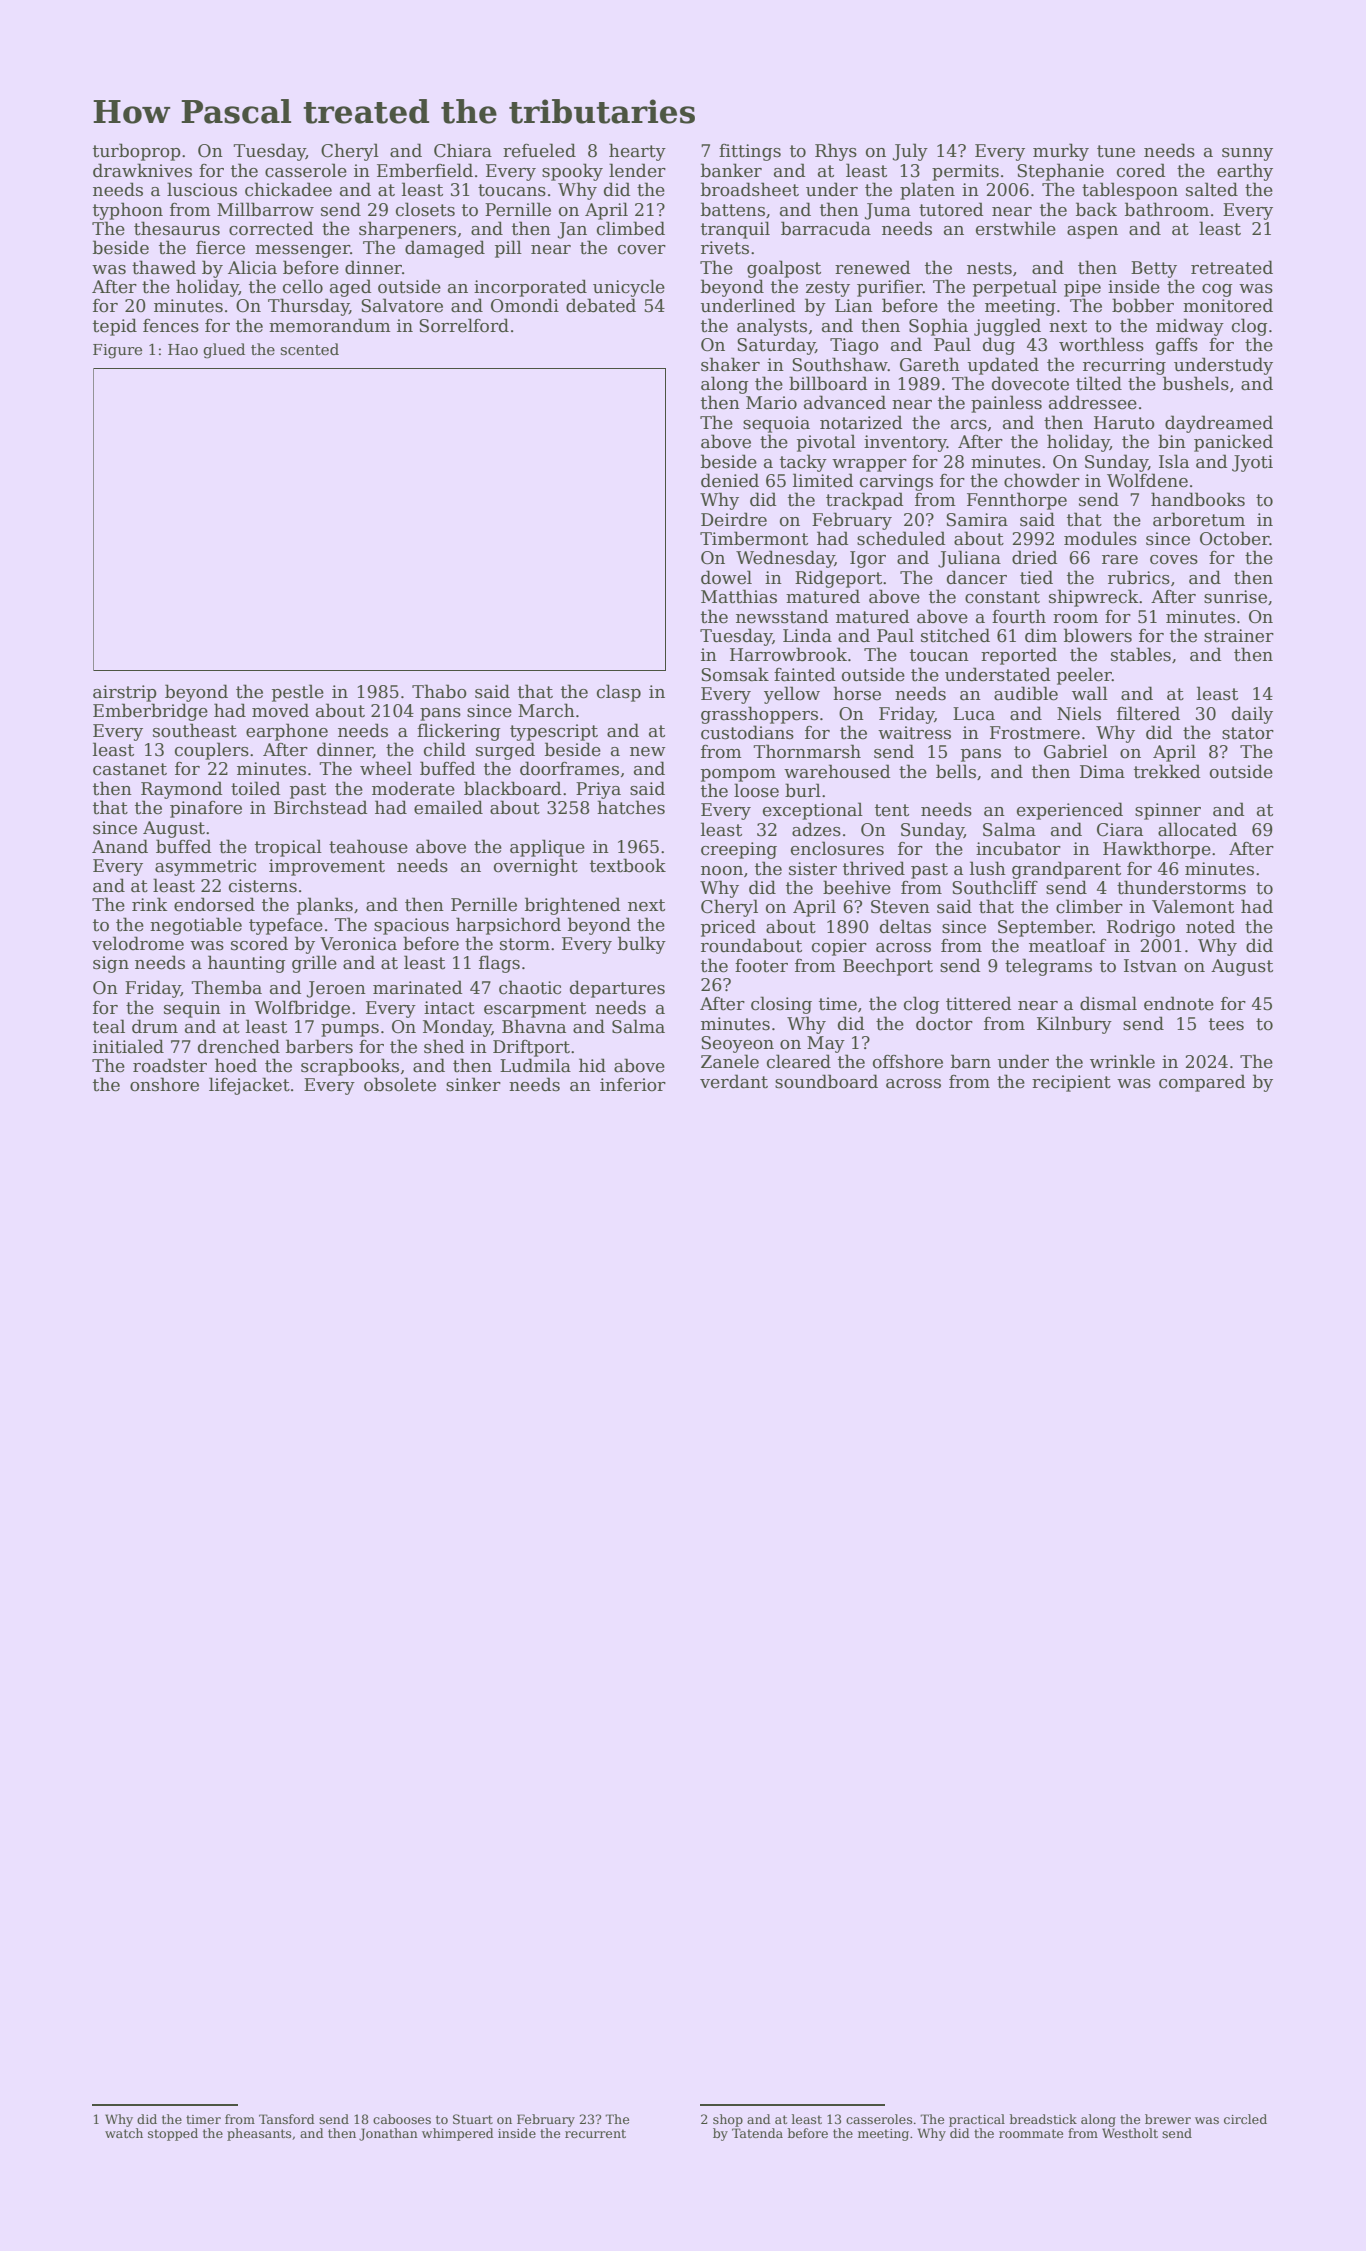 The width and height of the document is (1366, 2251). Describe the element at coordinates (1108, 1003) in the document. I see `dismal` at that location.
